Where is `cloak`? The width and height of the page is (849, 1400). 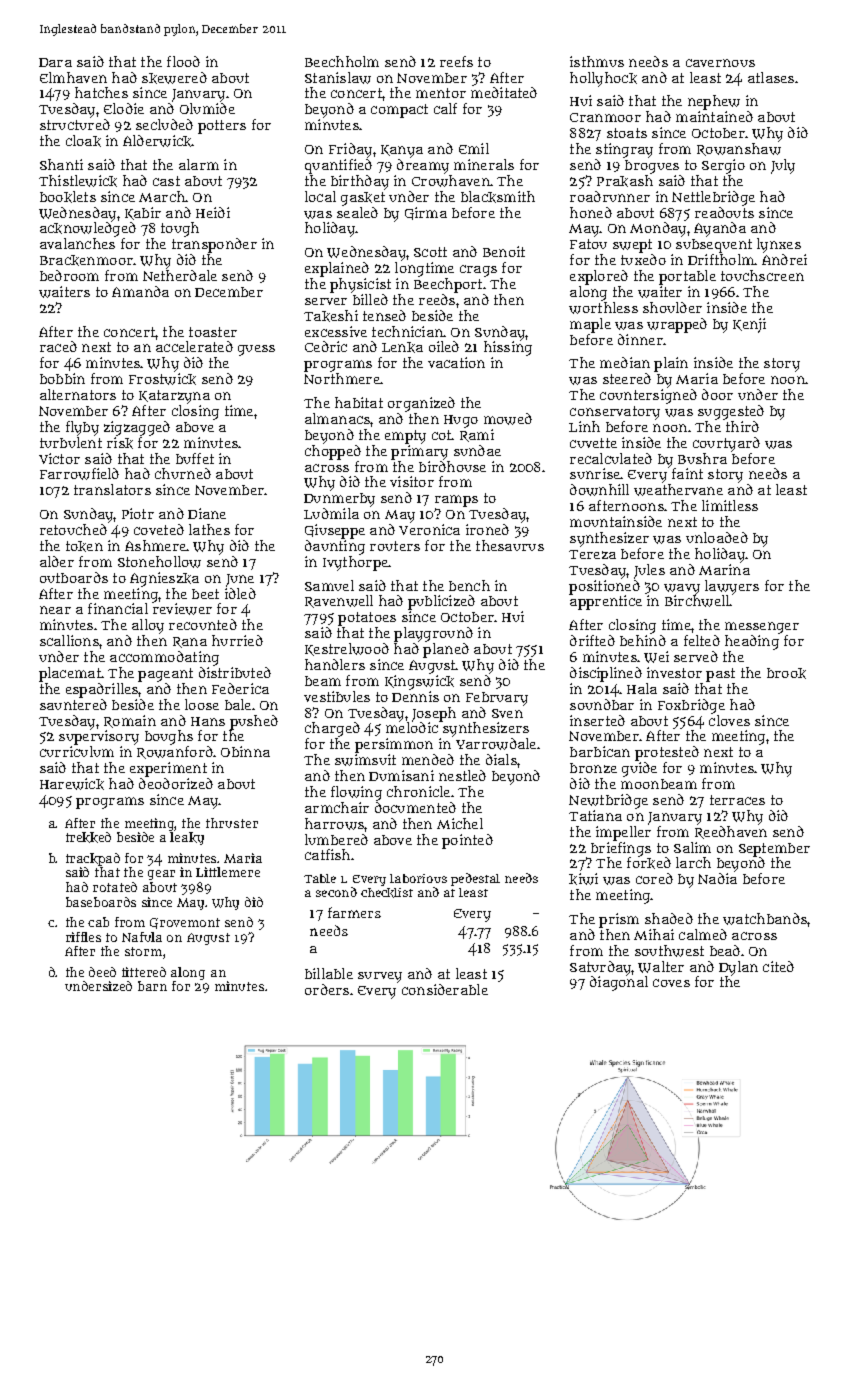 cloak is located at coordinates (83, 141).
